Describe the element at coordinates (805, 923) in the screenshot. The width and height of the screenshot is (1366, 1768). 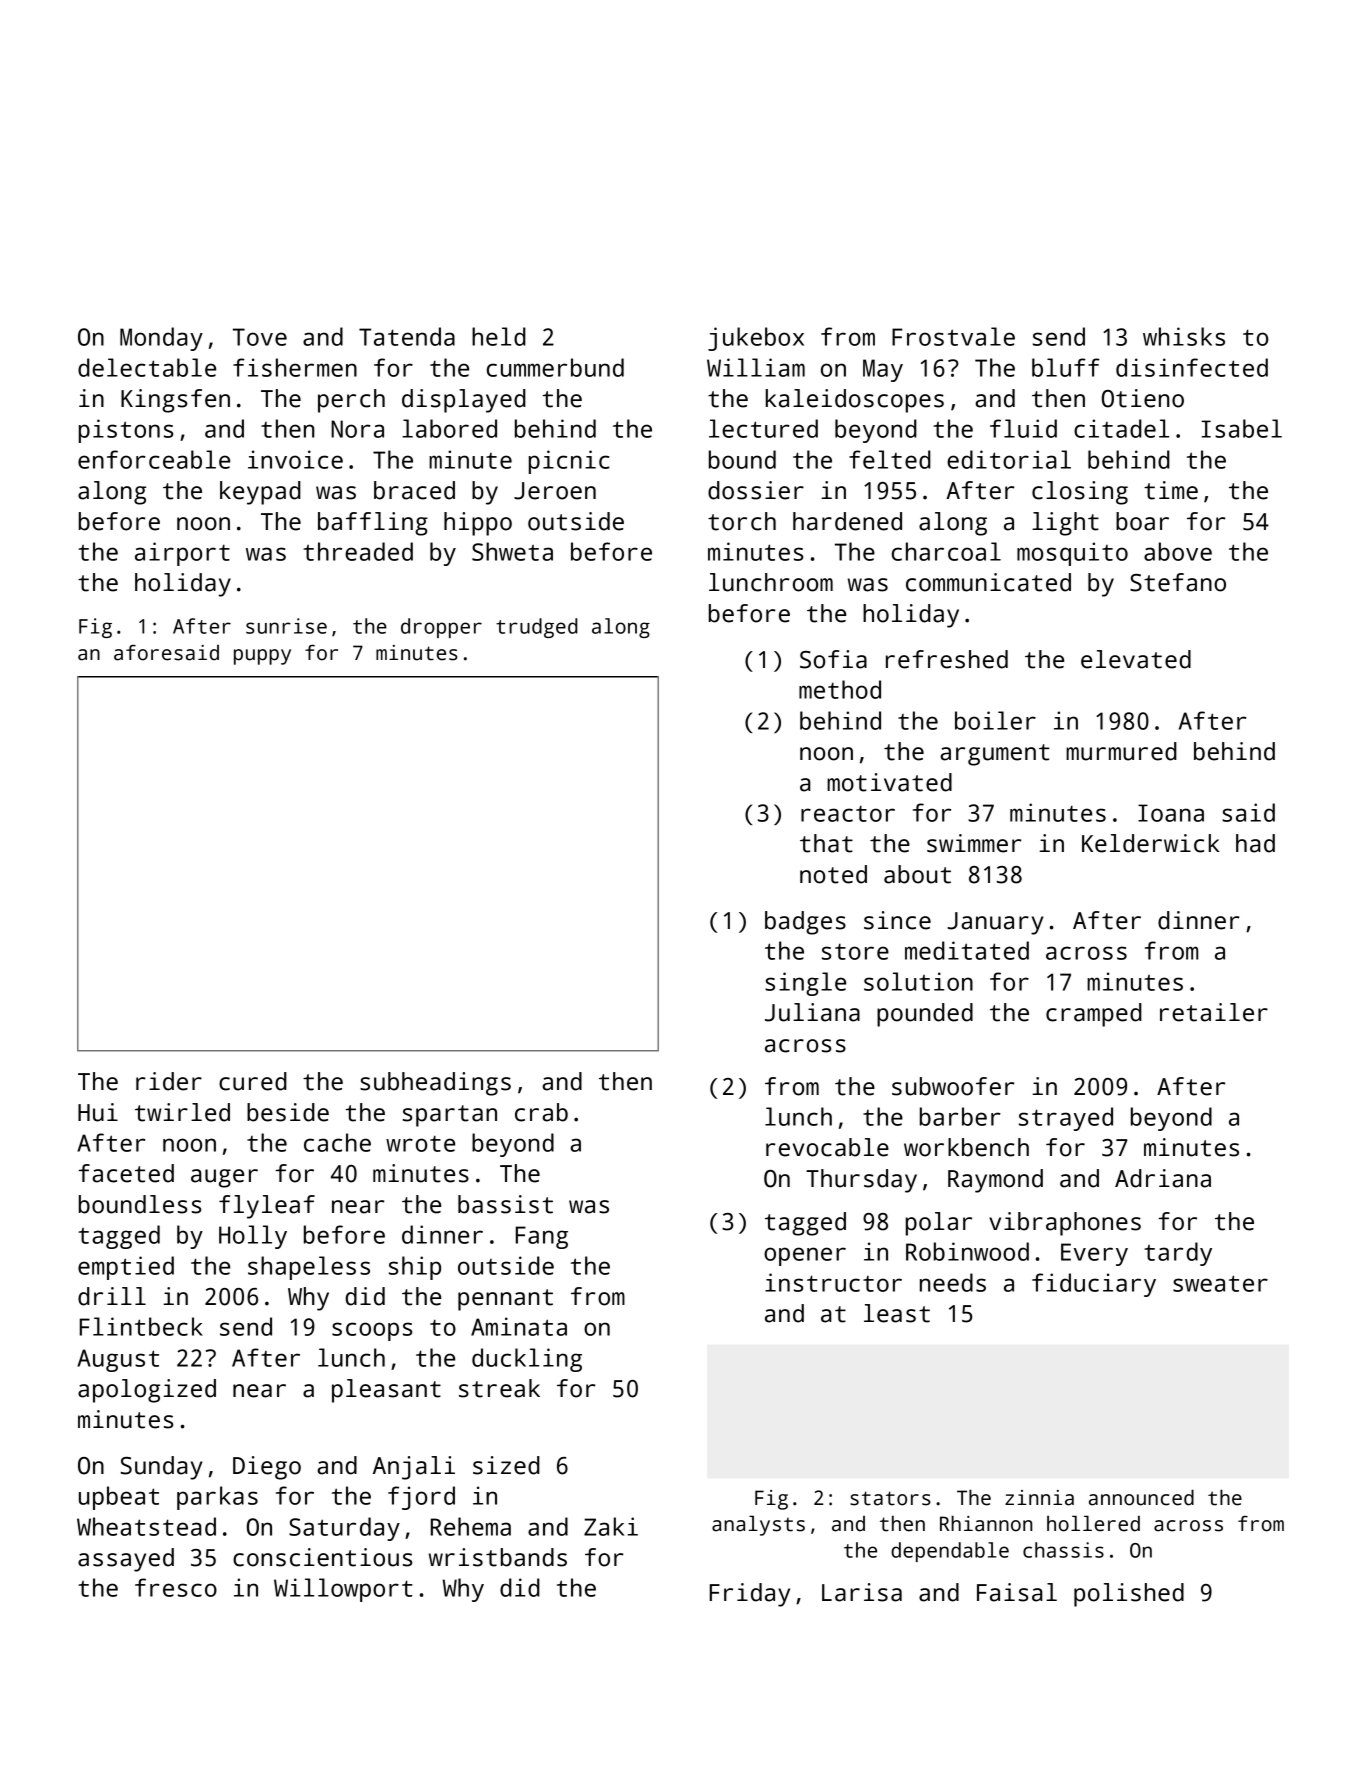
I see `badges` at that location.
